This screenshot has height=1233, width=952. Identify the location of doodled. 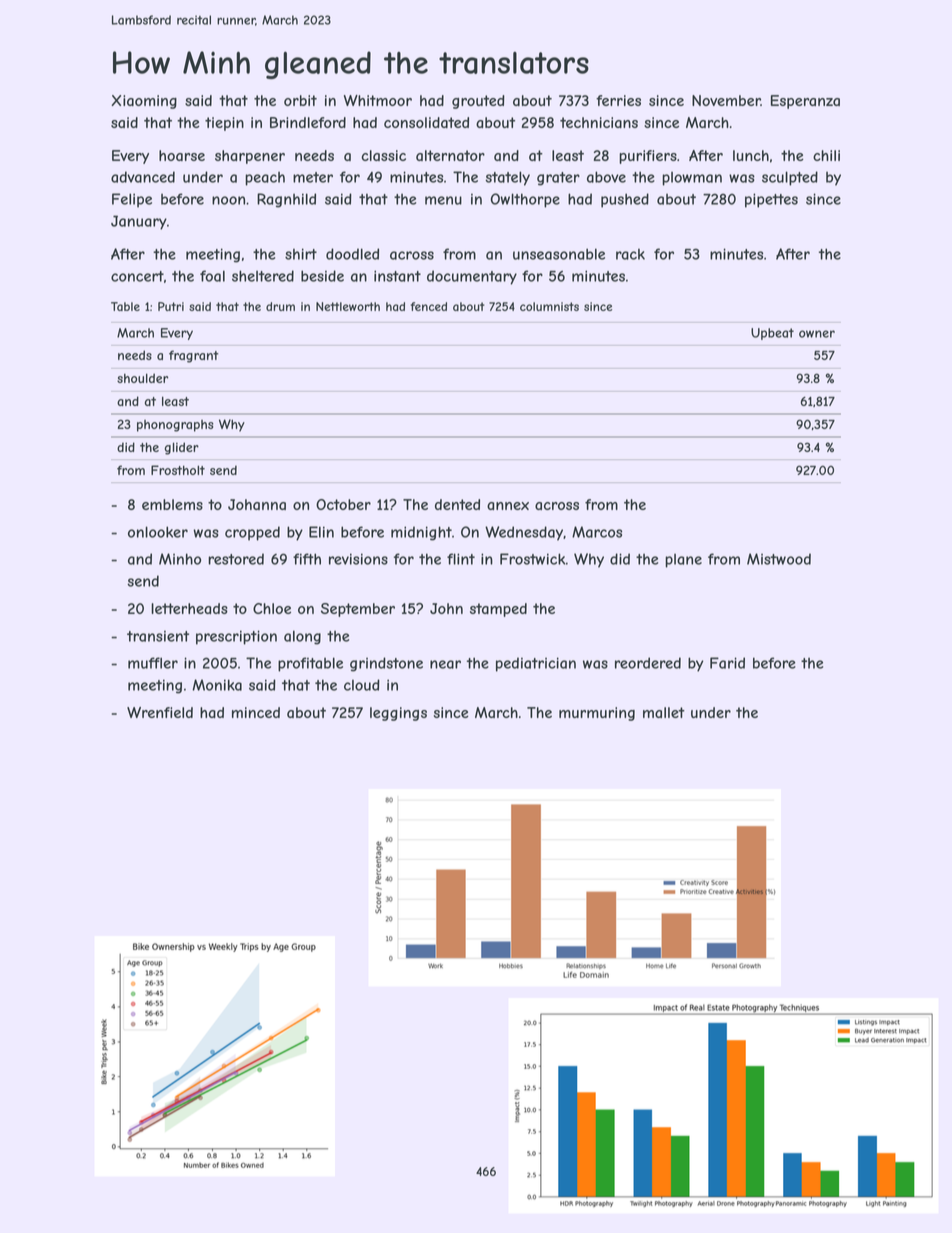
(352, 254).
